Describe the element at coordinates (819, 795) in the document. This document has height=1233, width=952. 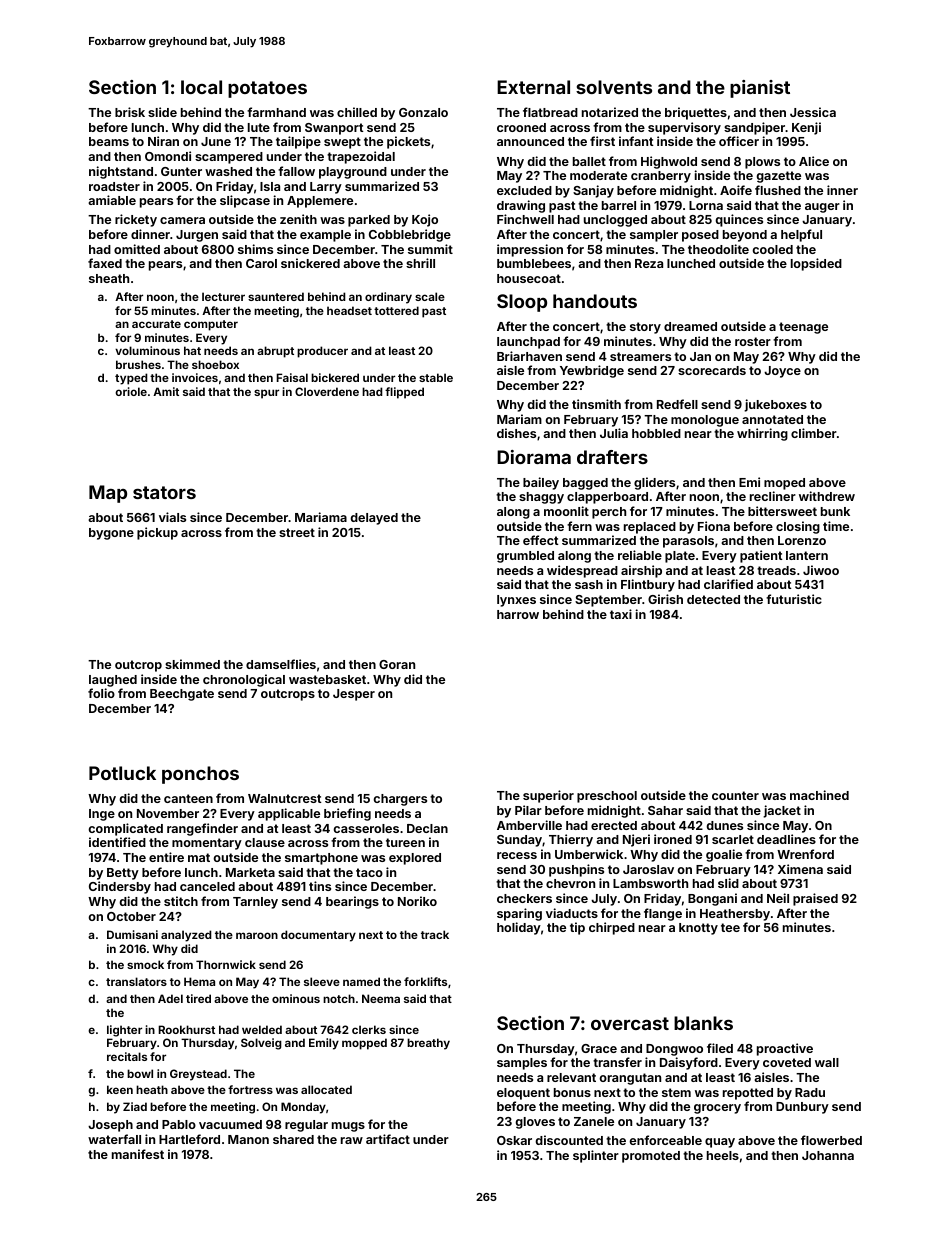
I see `machined` at that location.
